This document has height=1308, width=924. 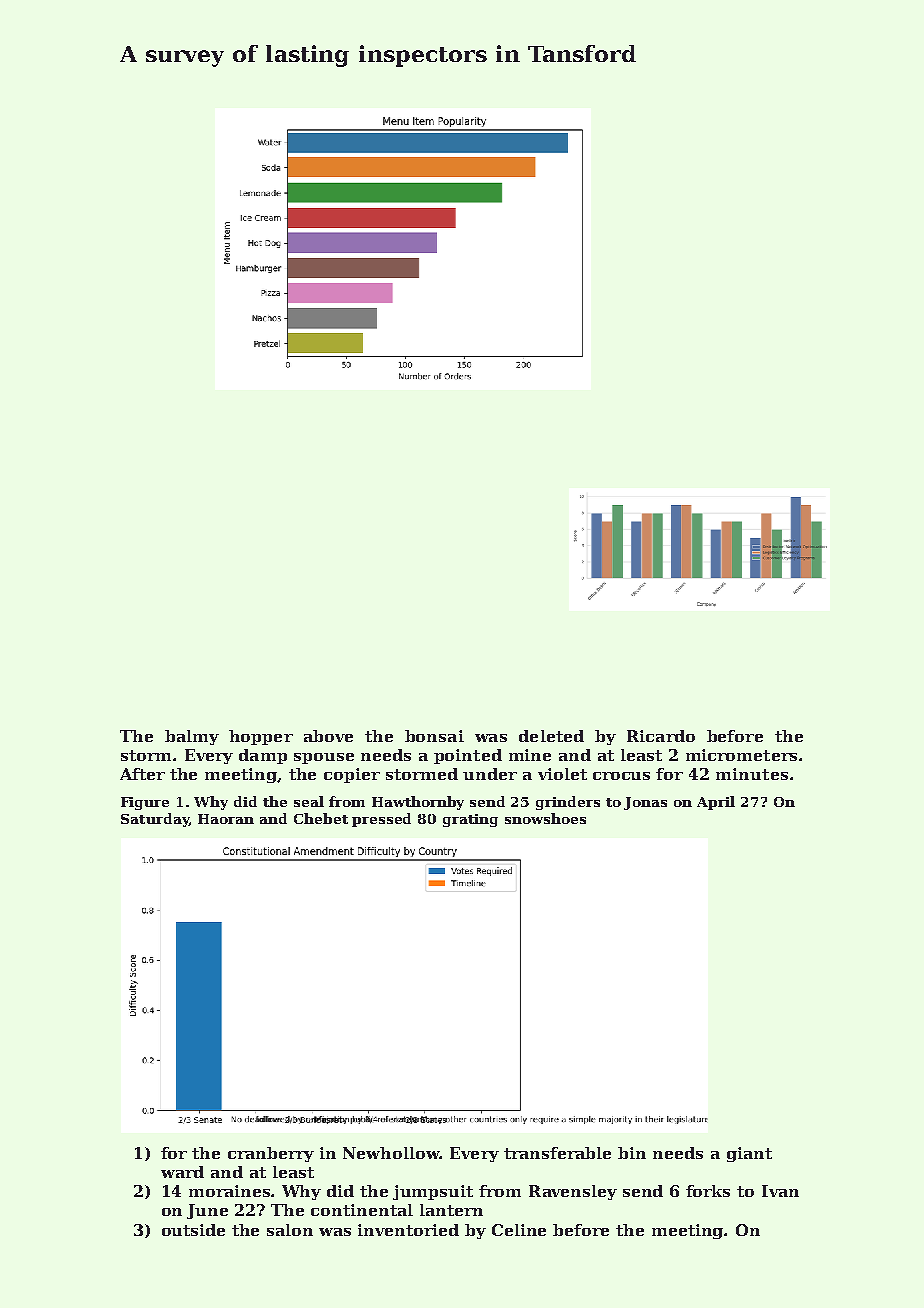 I want to click on snowshoes, so click(x=545, y=818).
